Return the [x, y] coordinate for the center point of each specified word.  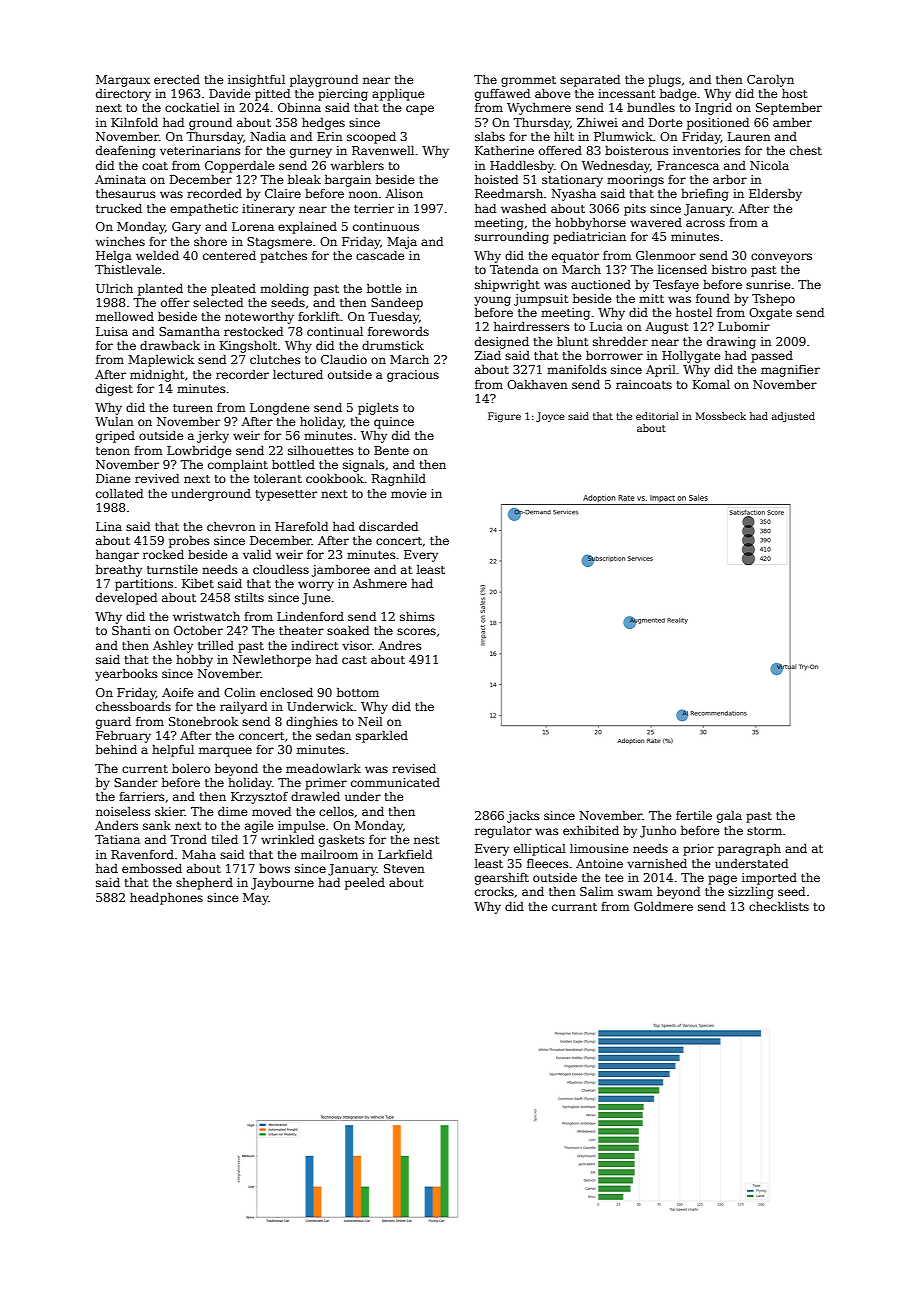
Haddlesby [522, 167]
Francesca [688, 165]
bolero [191, 768]
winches [120, 241]
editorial [657, 416]
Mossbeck [721, 416]
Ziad [488, 355]
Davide [229, 93]
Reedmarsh [509, 193]
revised [414, 768]
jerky [213, 437]
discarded [388, 526]
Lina [109, 526]
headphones [166, 899]
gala [729, 817]
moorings [635, 181]
